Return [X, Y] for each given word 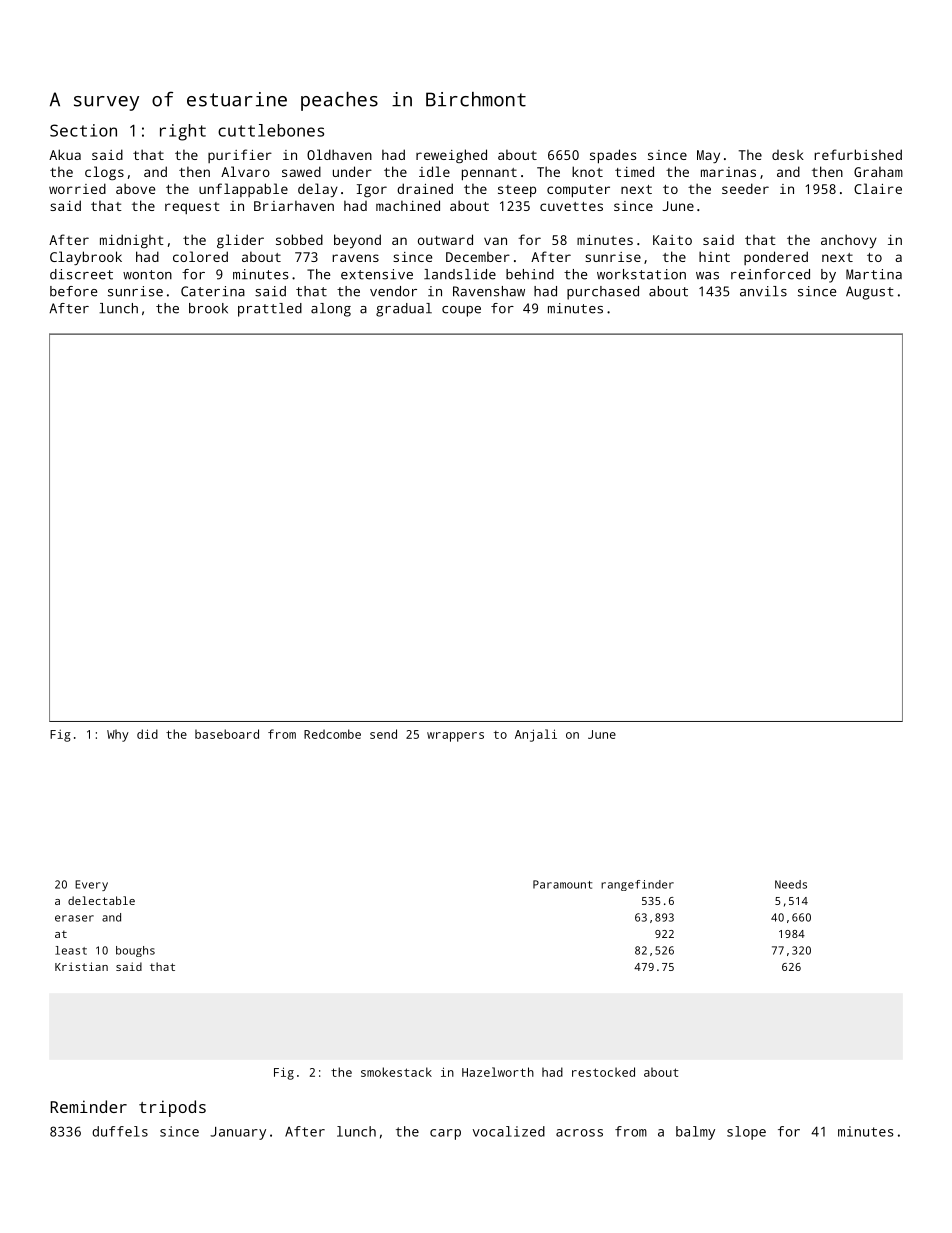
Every [91, 885]
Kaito [672, 240]
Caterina [213, 291]
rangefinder [637, 885]
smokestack [396, 1072]
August [870, 293]
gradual [404, 310]
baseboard [227, 734]
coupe [461, 311]
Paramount [562, 884]
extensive [377, 274]
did [147, 734]
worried [77, 188]
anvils [763, 291]
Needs [791, 884]
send [383, 734]
